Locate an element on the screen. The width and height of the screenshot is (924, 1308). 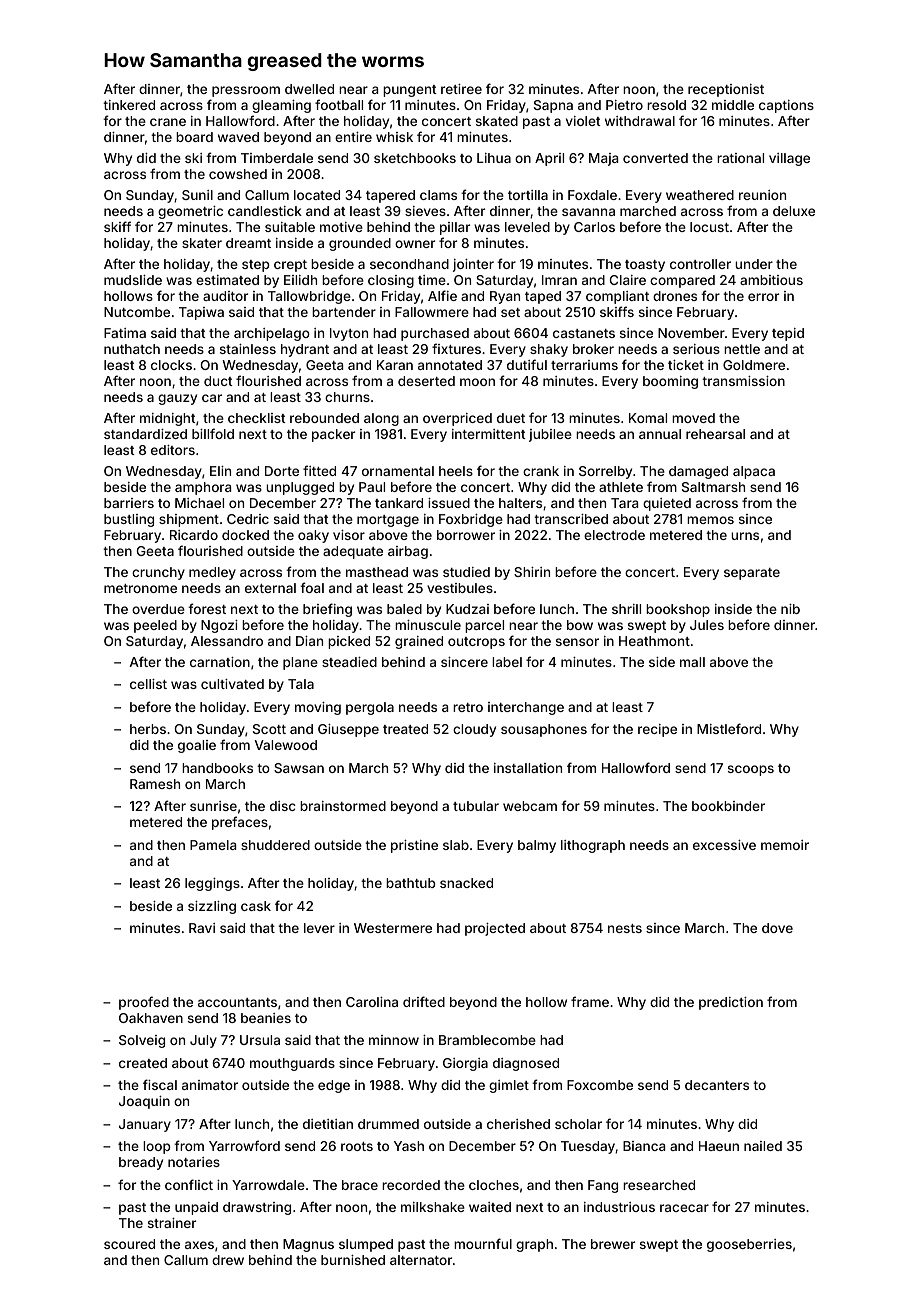
shuddered is located at coordinates (275, 845).
